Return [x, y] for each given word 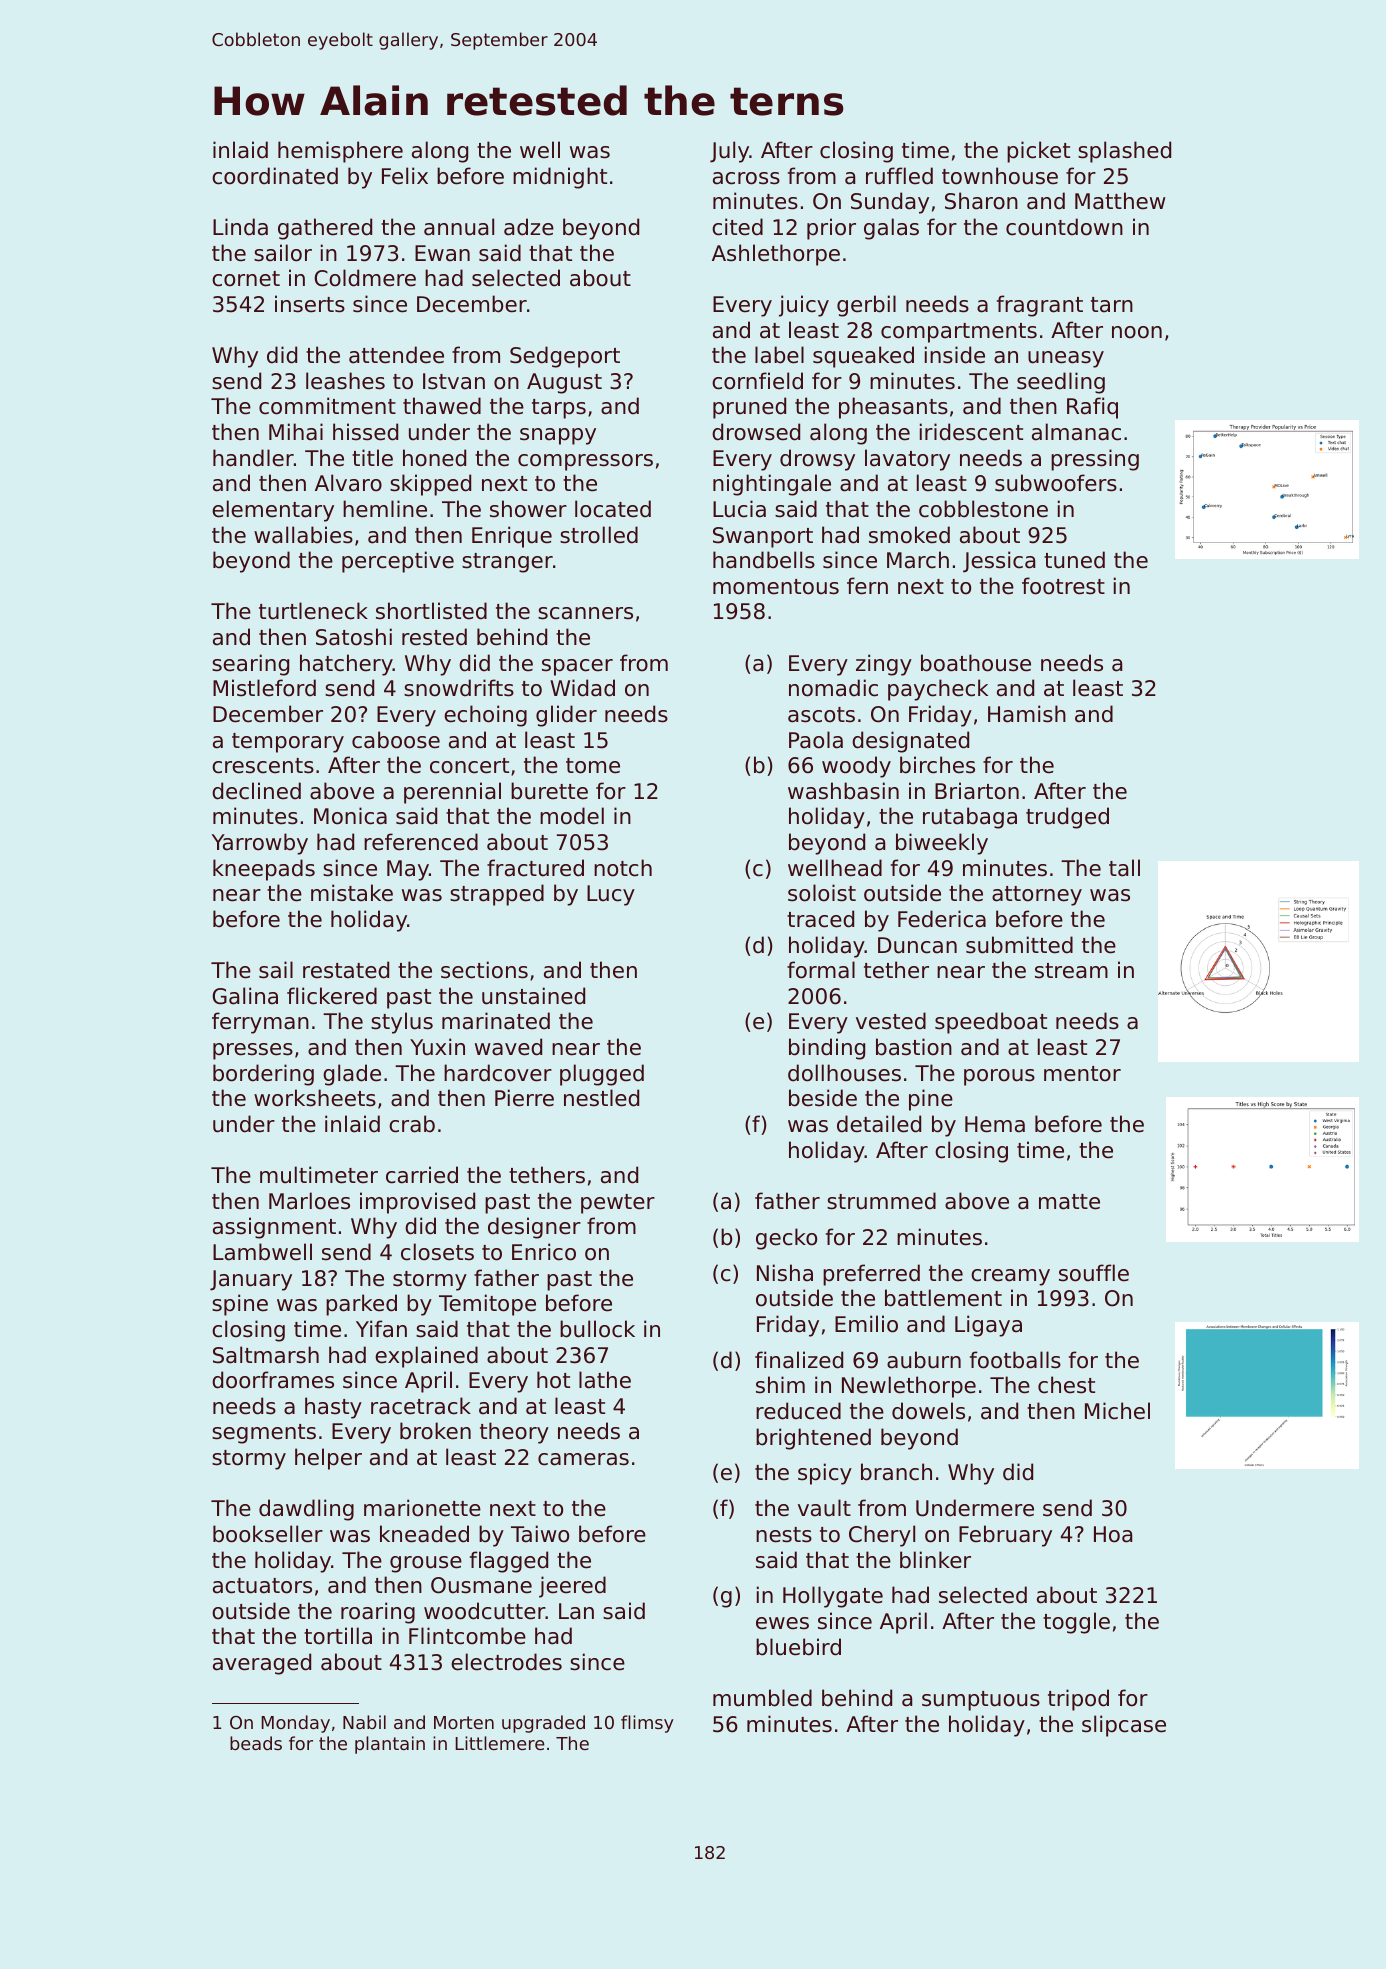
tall [1124, 868]
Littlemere [500, 1743]
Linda [240, 227]
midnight [560, 178]
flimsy [647, 1724]
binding [827, 1049]
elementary [273, 511]
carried [422, 1175]
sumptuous [981, 1701]
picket [1038, 152]
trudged [1067, 818]
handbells [764, 560]
